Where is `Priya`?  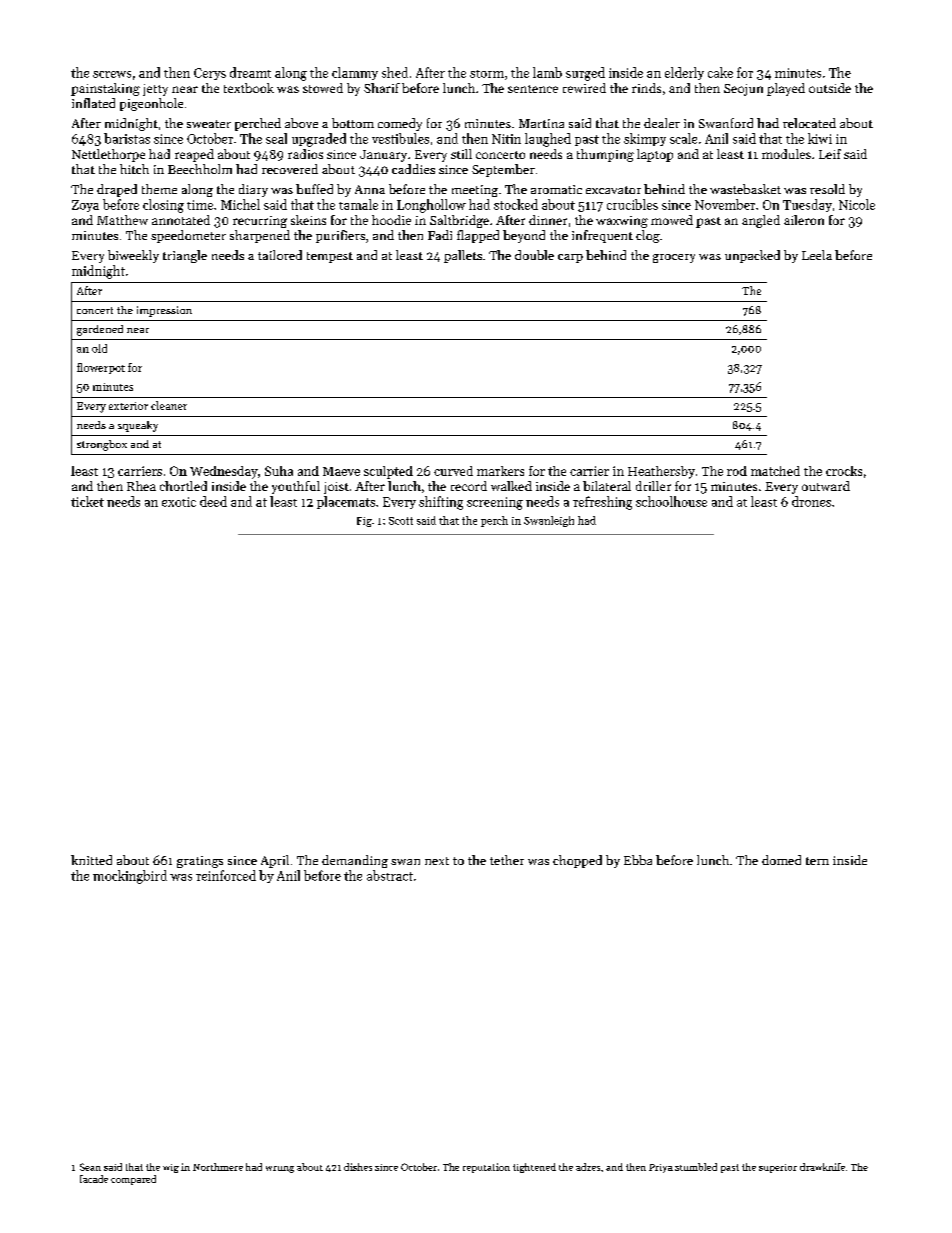 Priya is located at coordinates (661, 1168).
